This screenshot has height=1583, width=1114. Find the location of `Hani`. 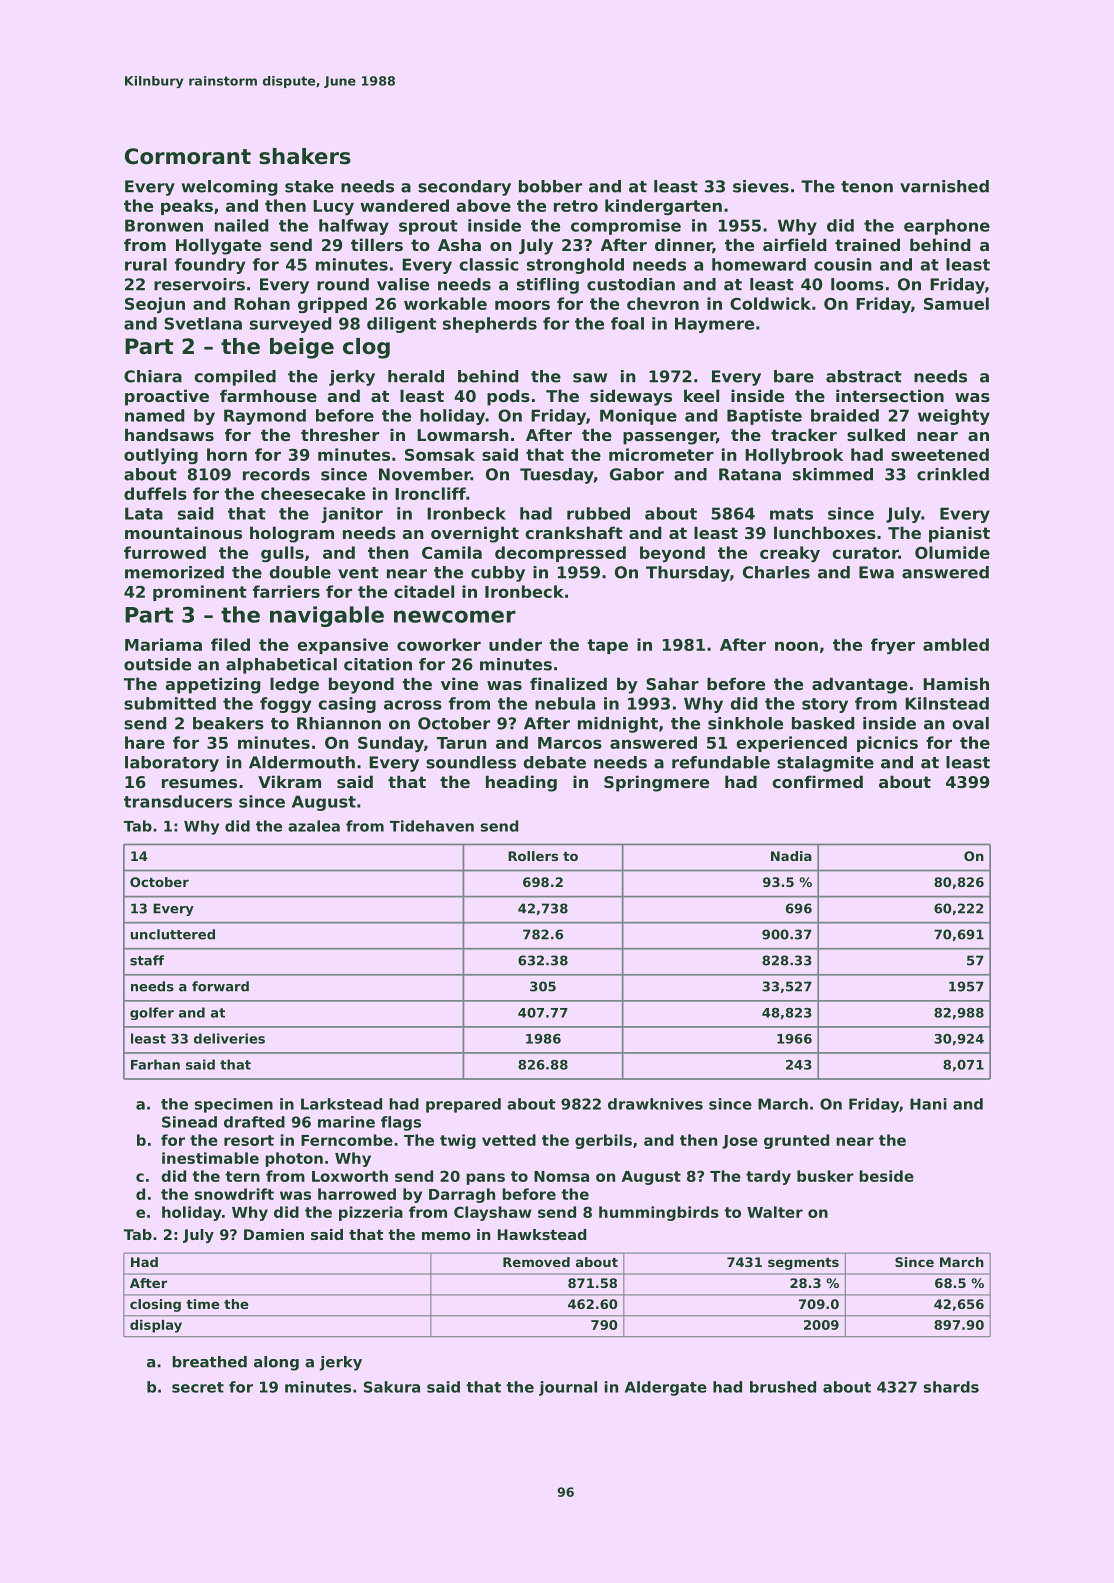

Hani is located at coordinates (928, 1104).
